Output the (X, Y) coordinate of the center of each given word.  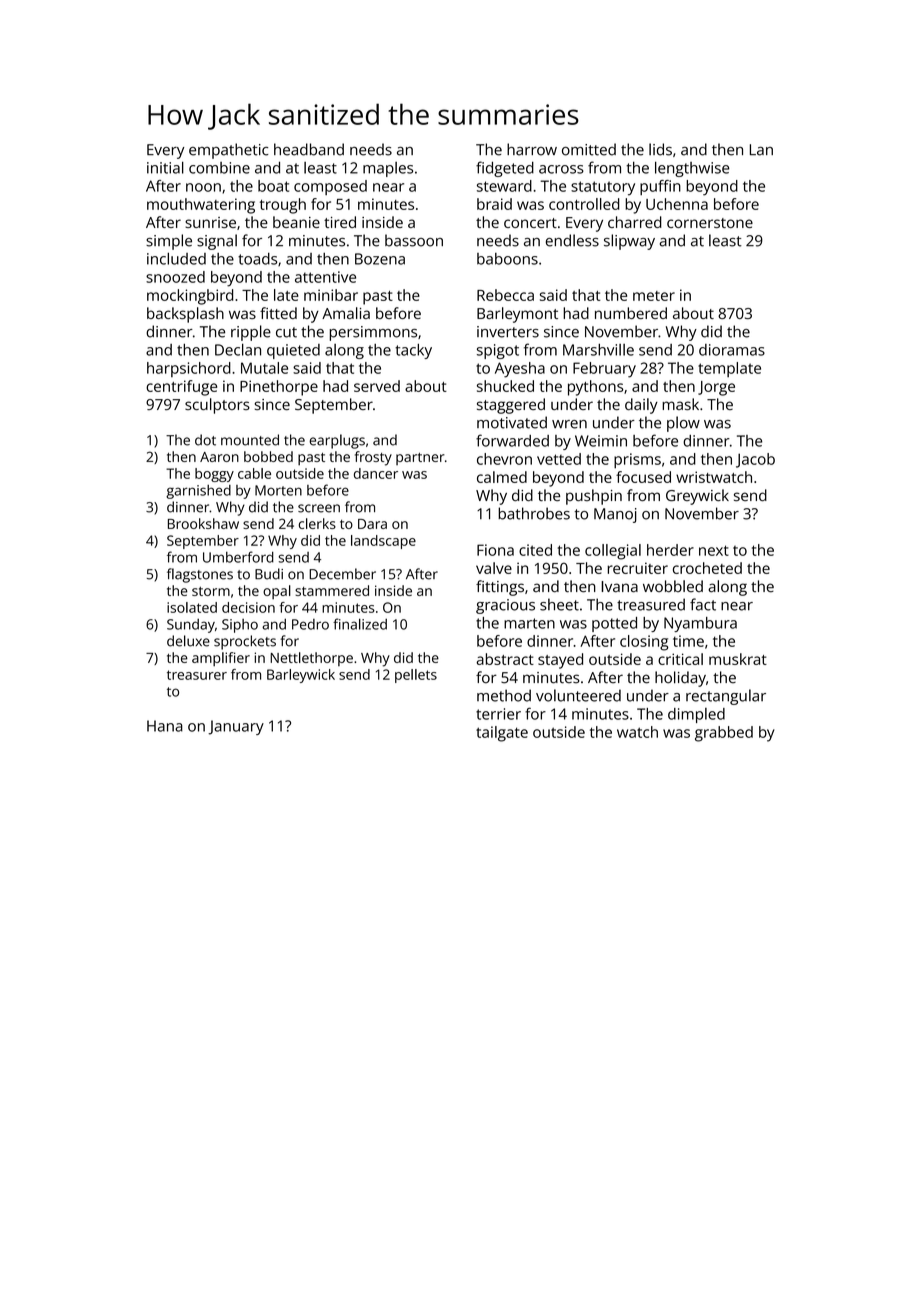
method (504, 695)
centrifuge (181, 388)
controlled (584, 204)
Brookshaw (203, 523)
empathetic (229, 151)
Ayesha (520, 370)
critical (680, 659)
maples (388, 169)
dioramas (732, 350)
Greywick (697, 497)
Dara (372, 524)
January (236, 727)
